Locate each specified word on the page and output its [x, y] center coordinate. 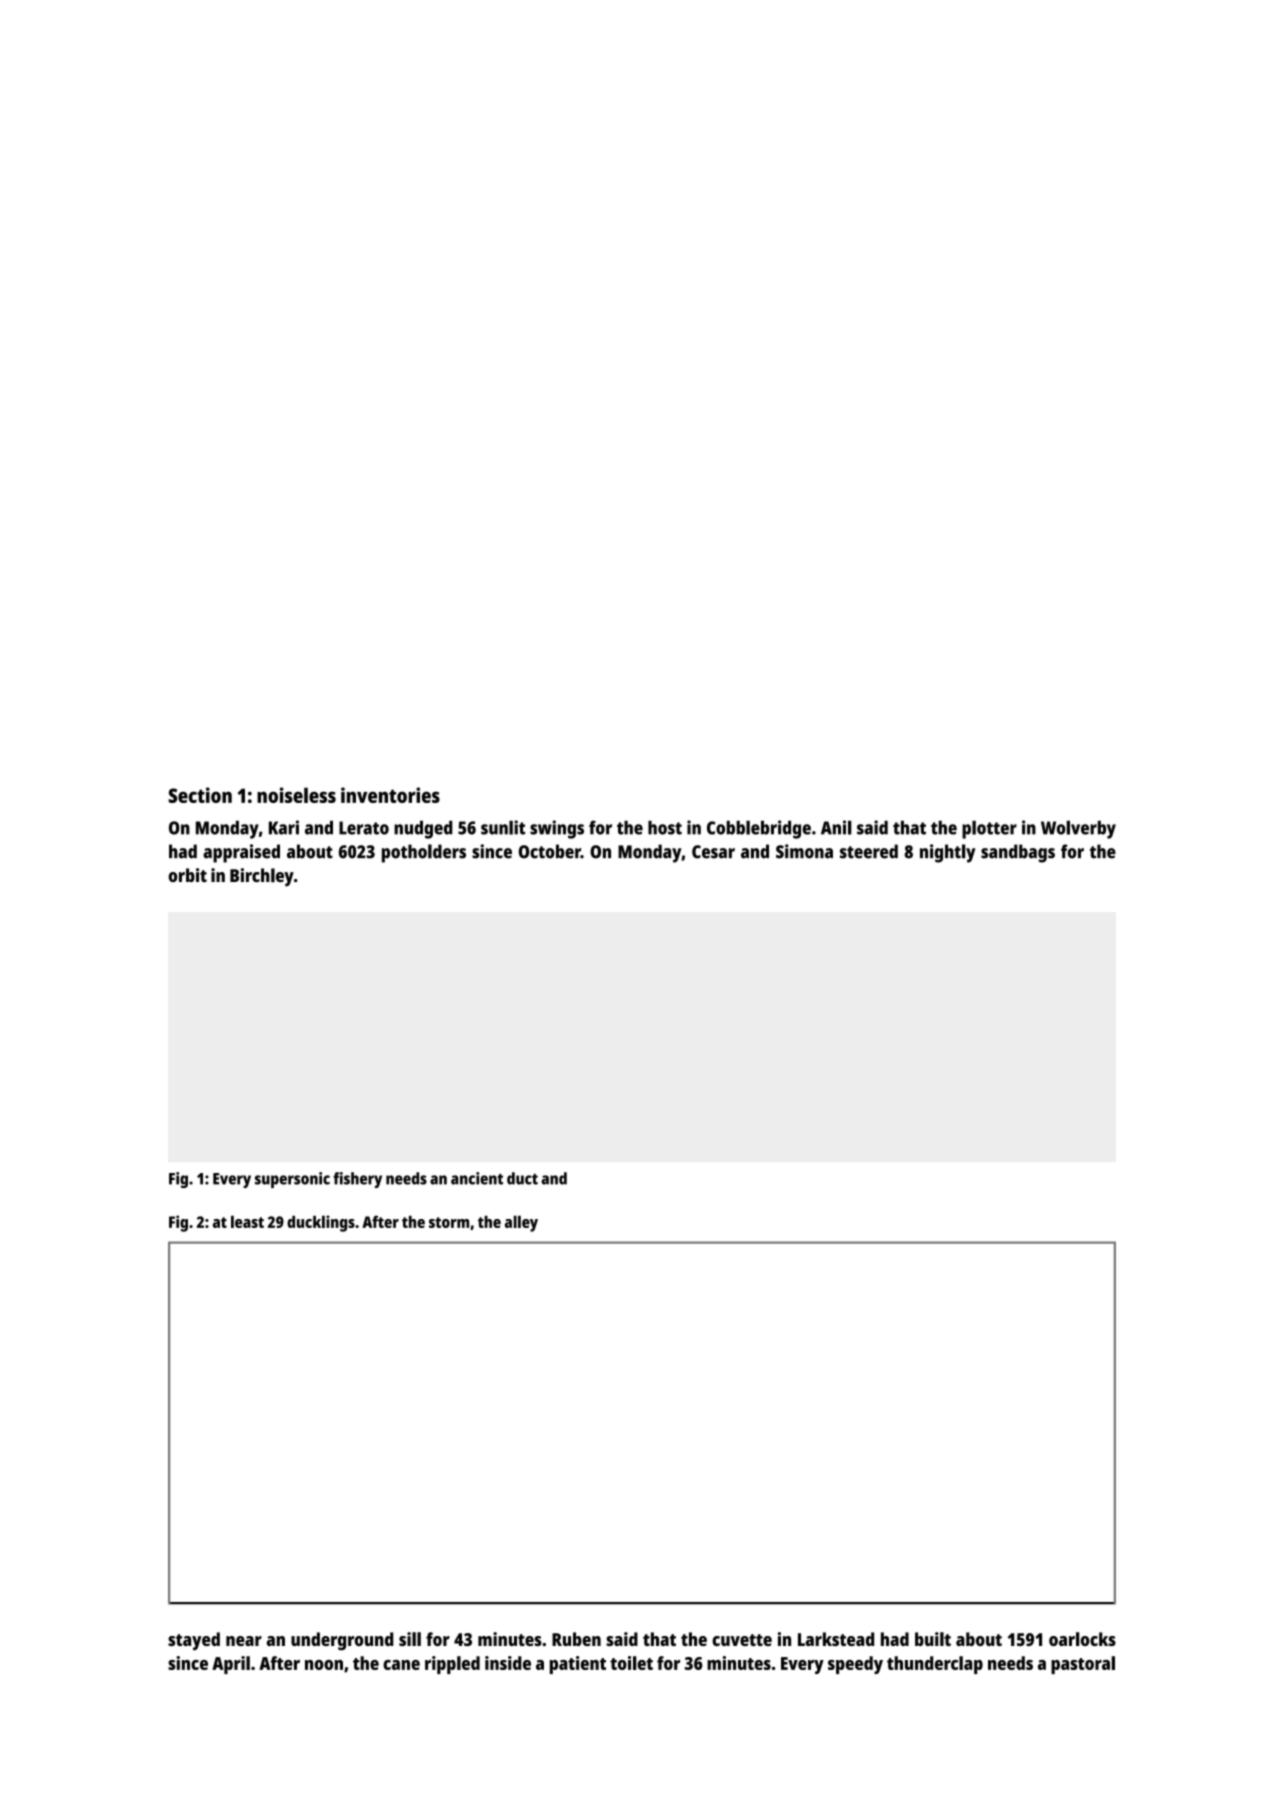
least [247, 1221]
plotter [989, 829]
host [665, 828]
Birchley [262, 877]
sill [410, 1639]
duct [522, 1178]
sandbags [1018, 853]
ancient [477, 1178]
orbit [187, 875]
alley [521, 1223]
